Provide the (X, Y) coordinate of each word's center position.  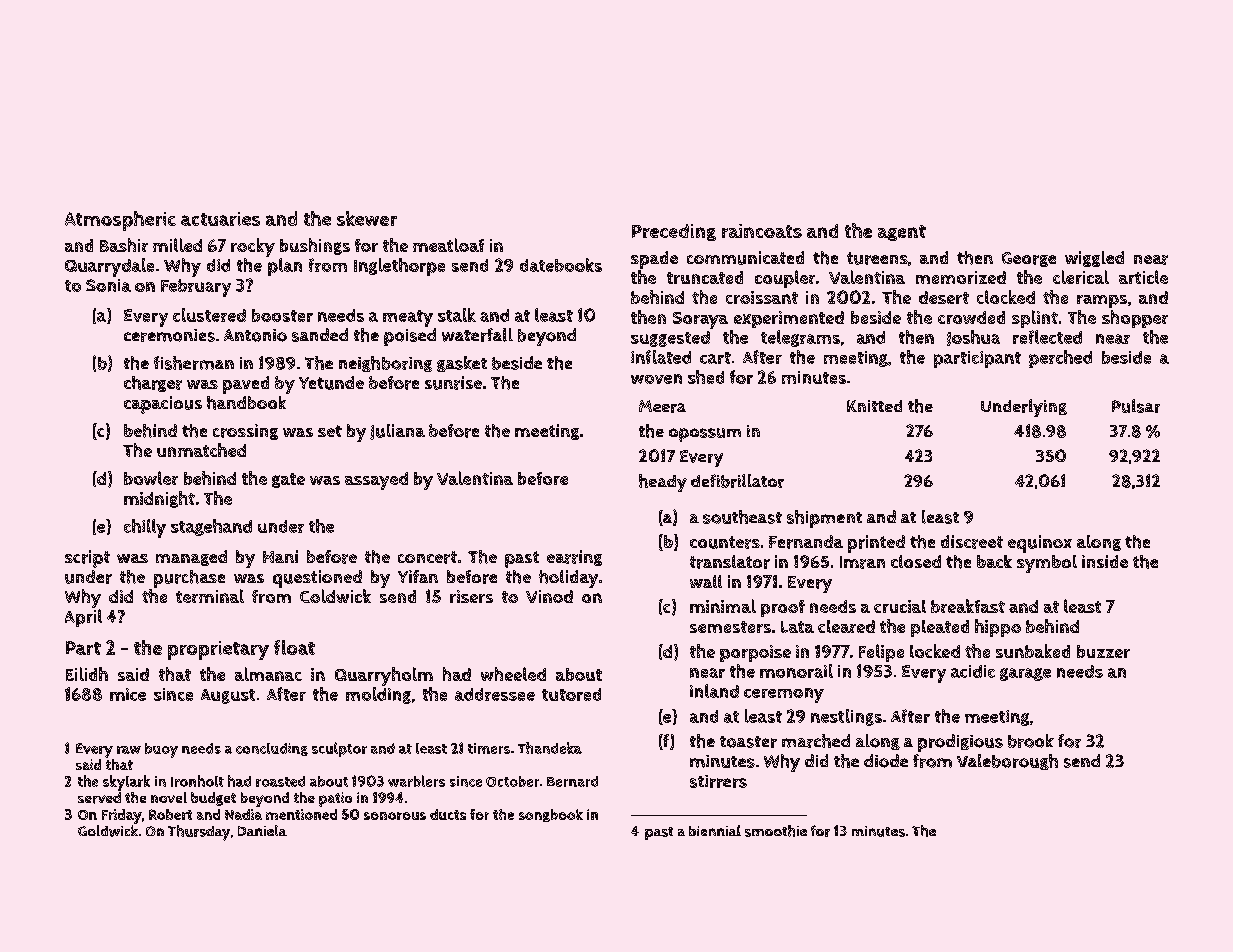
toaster (748, 742)
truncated (705, 277)
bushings (315, 246)
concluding (272, 749)
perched (1060, 359)
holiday (568, 579)
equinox (1040, 544)
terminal (210, 596)
